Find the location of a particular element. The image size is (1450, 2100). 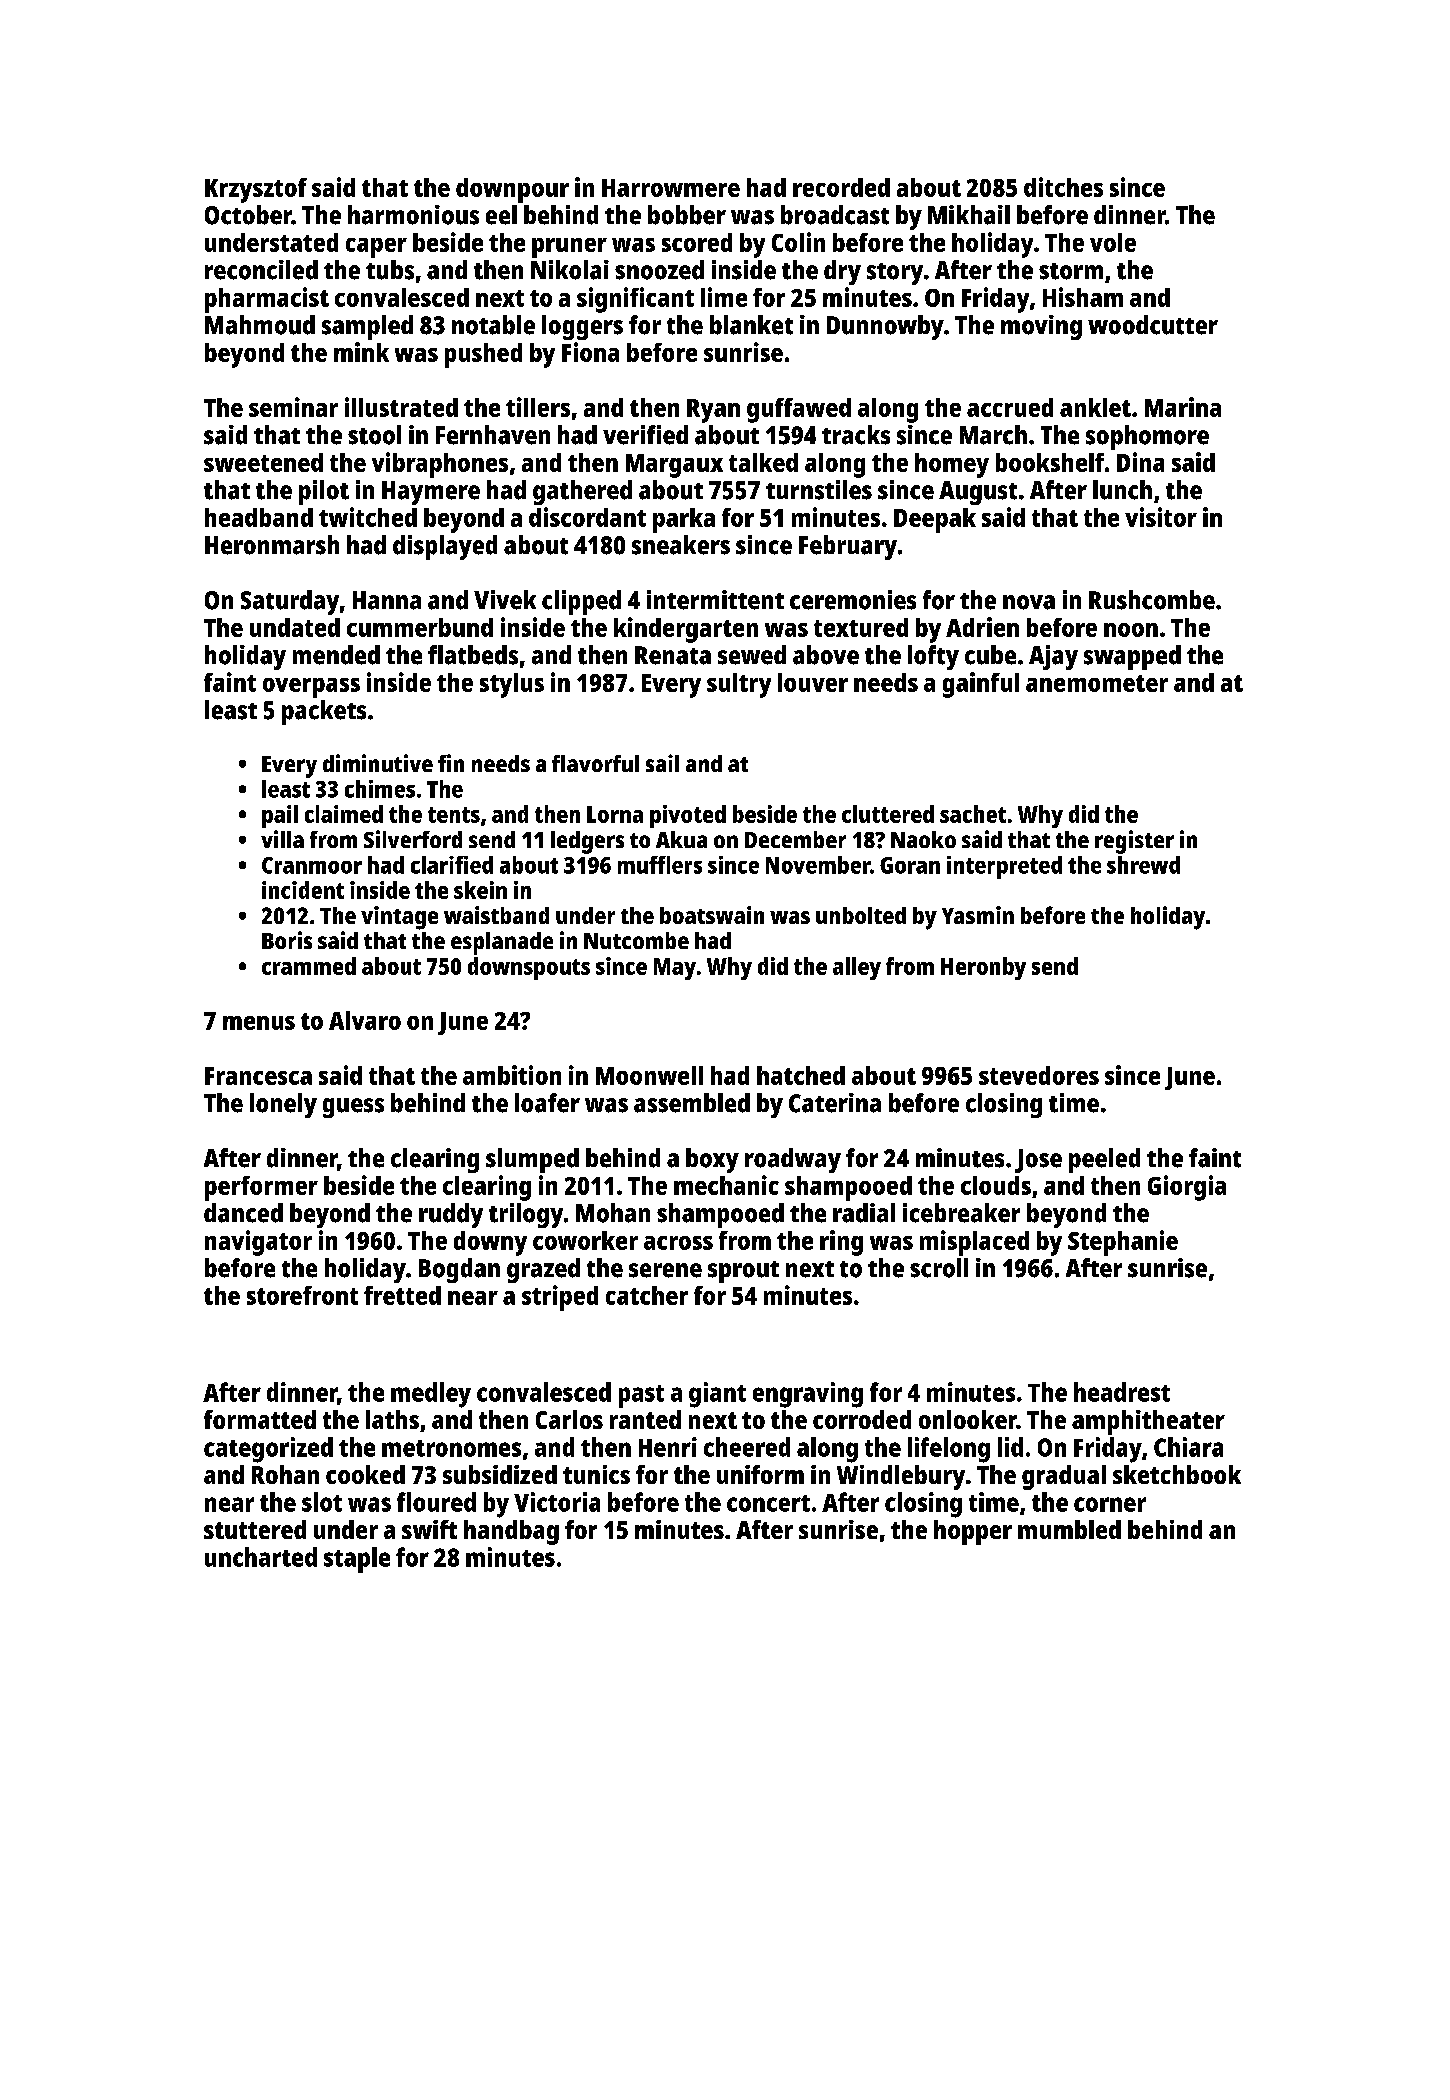

swapped is located at coordinates (1132, 657).
